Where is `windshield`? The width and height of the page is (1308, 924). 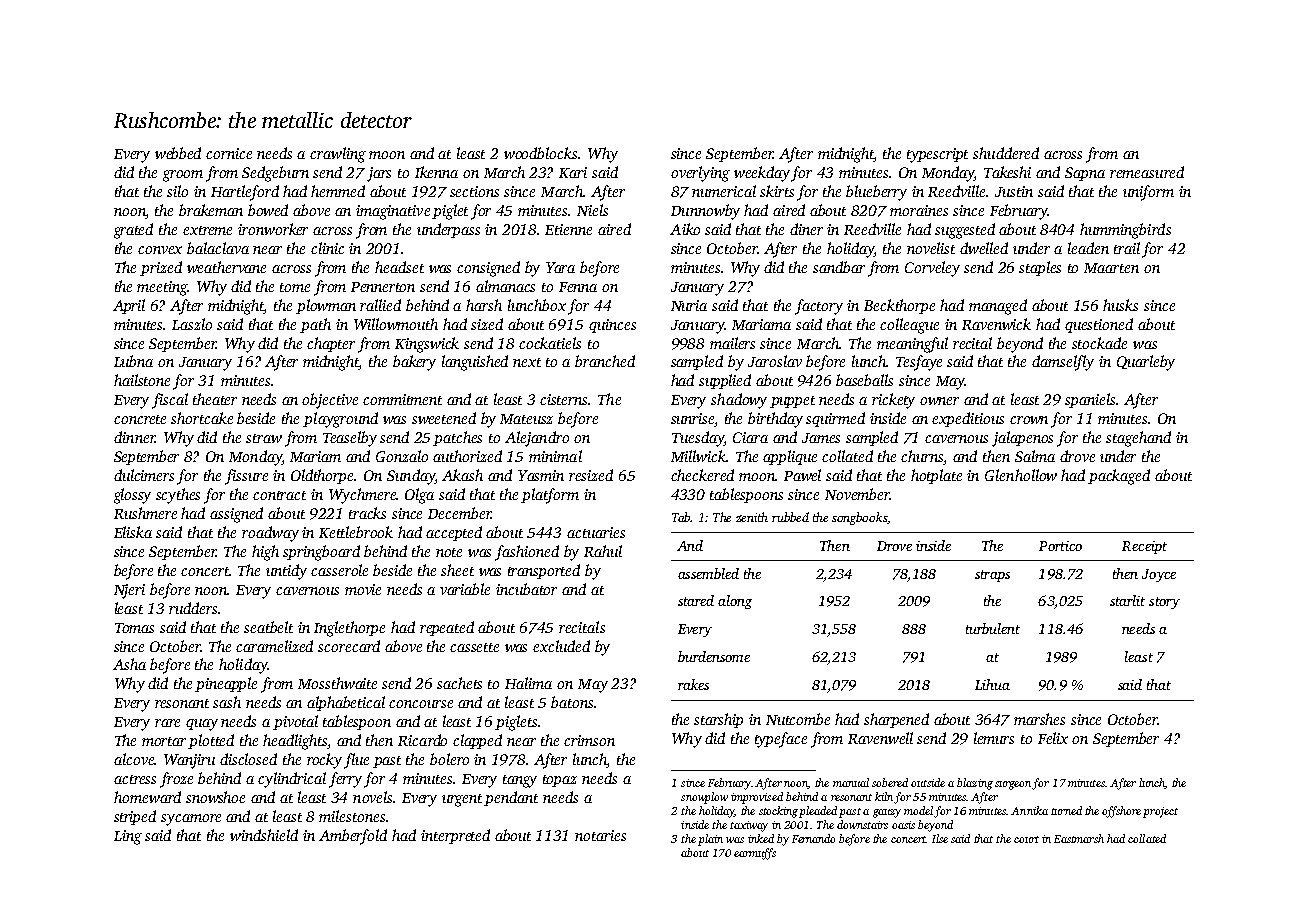 windshield is located at coordinates (264, 835).
